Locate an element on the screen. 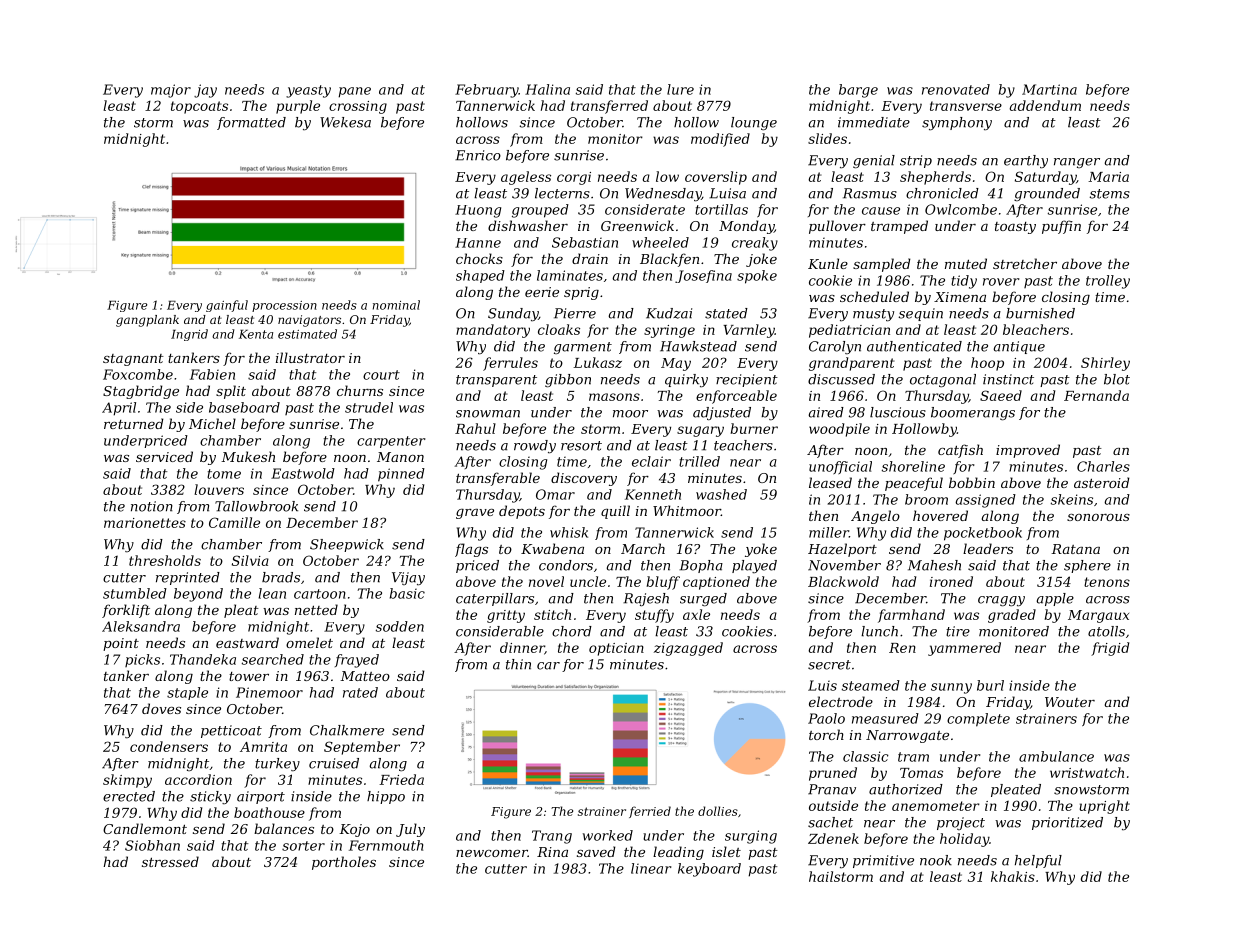 The image size is (1233, 952). lure is located at coordinates (680, 89).
